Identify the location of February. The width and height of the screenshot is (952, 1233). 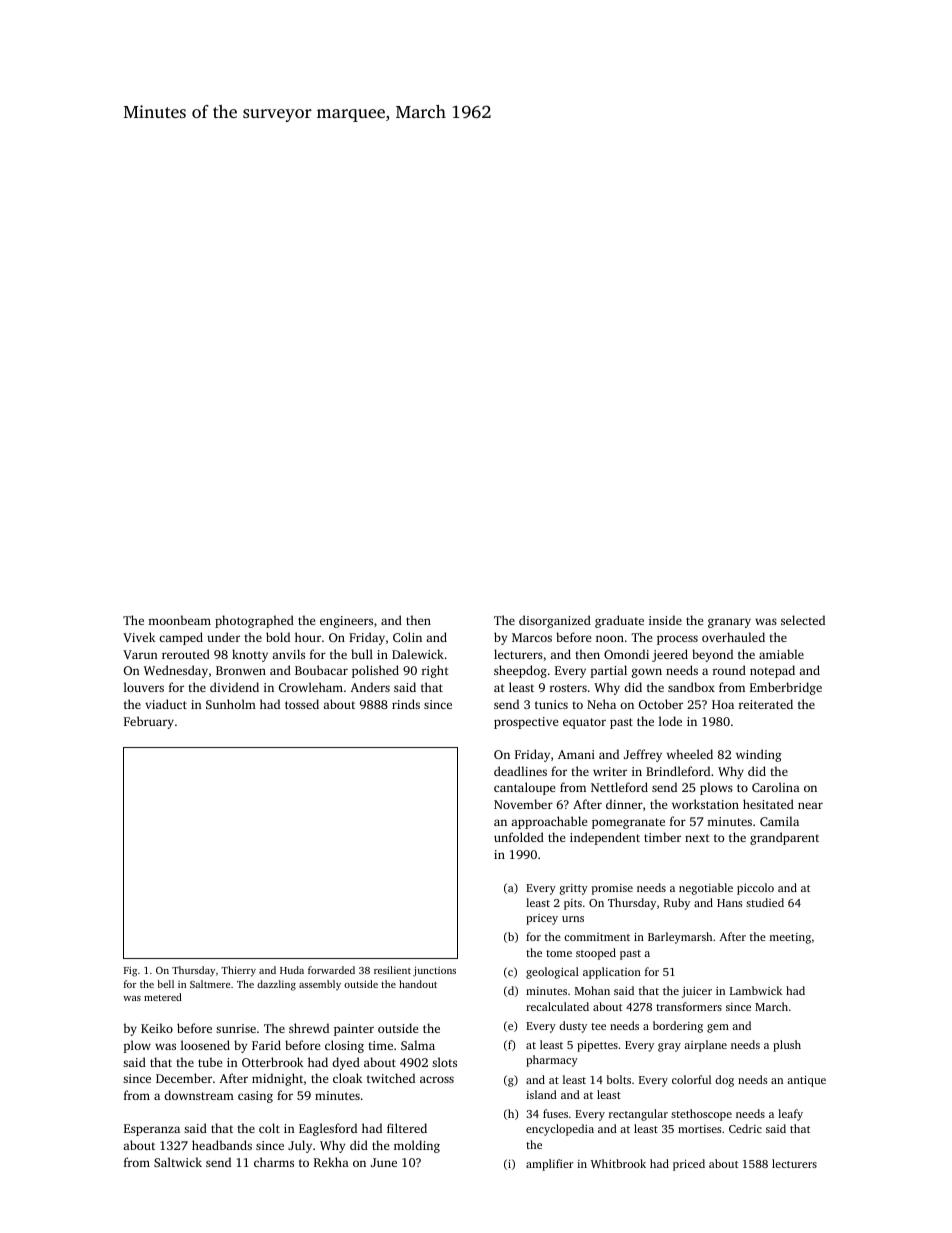
(149, 722).
